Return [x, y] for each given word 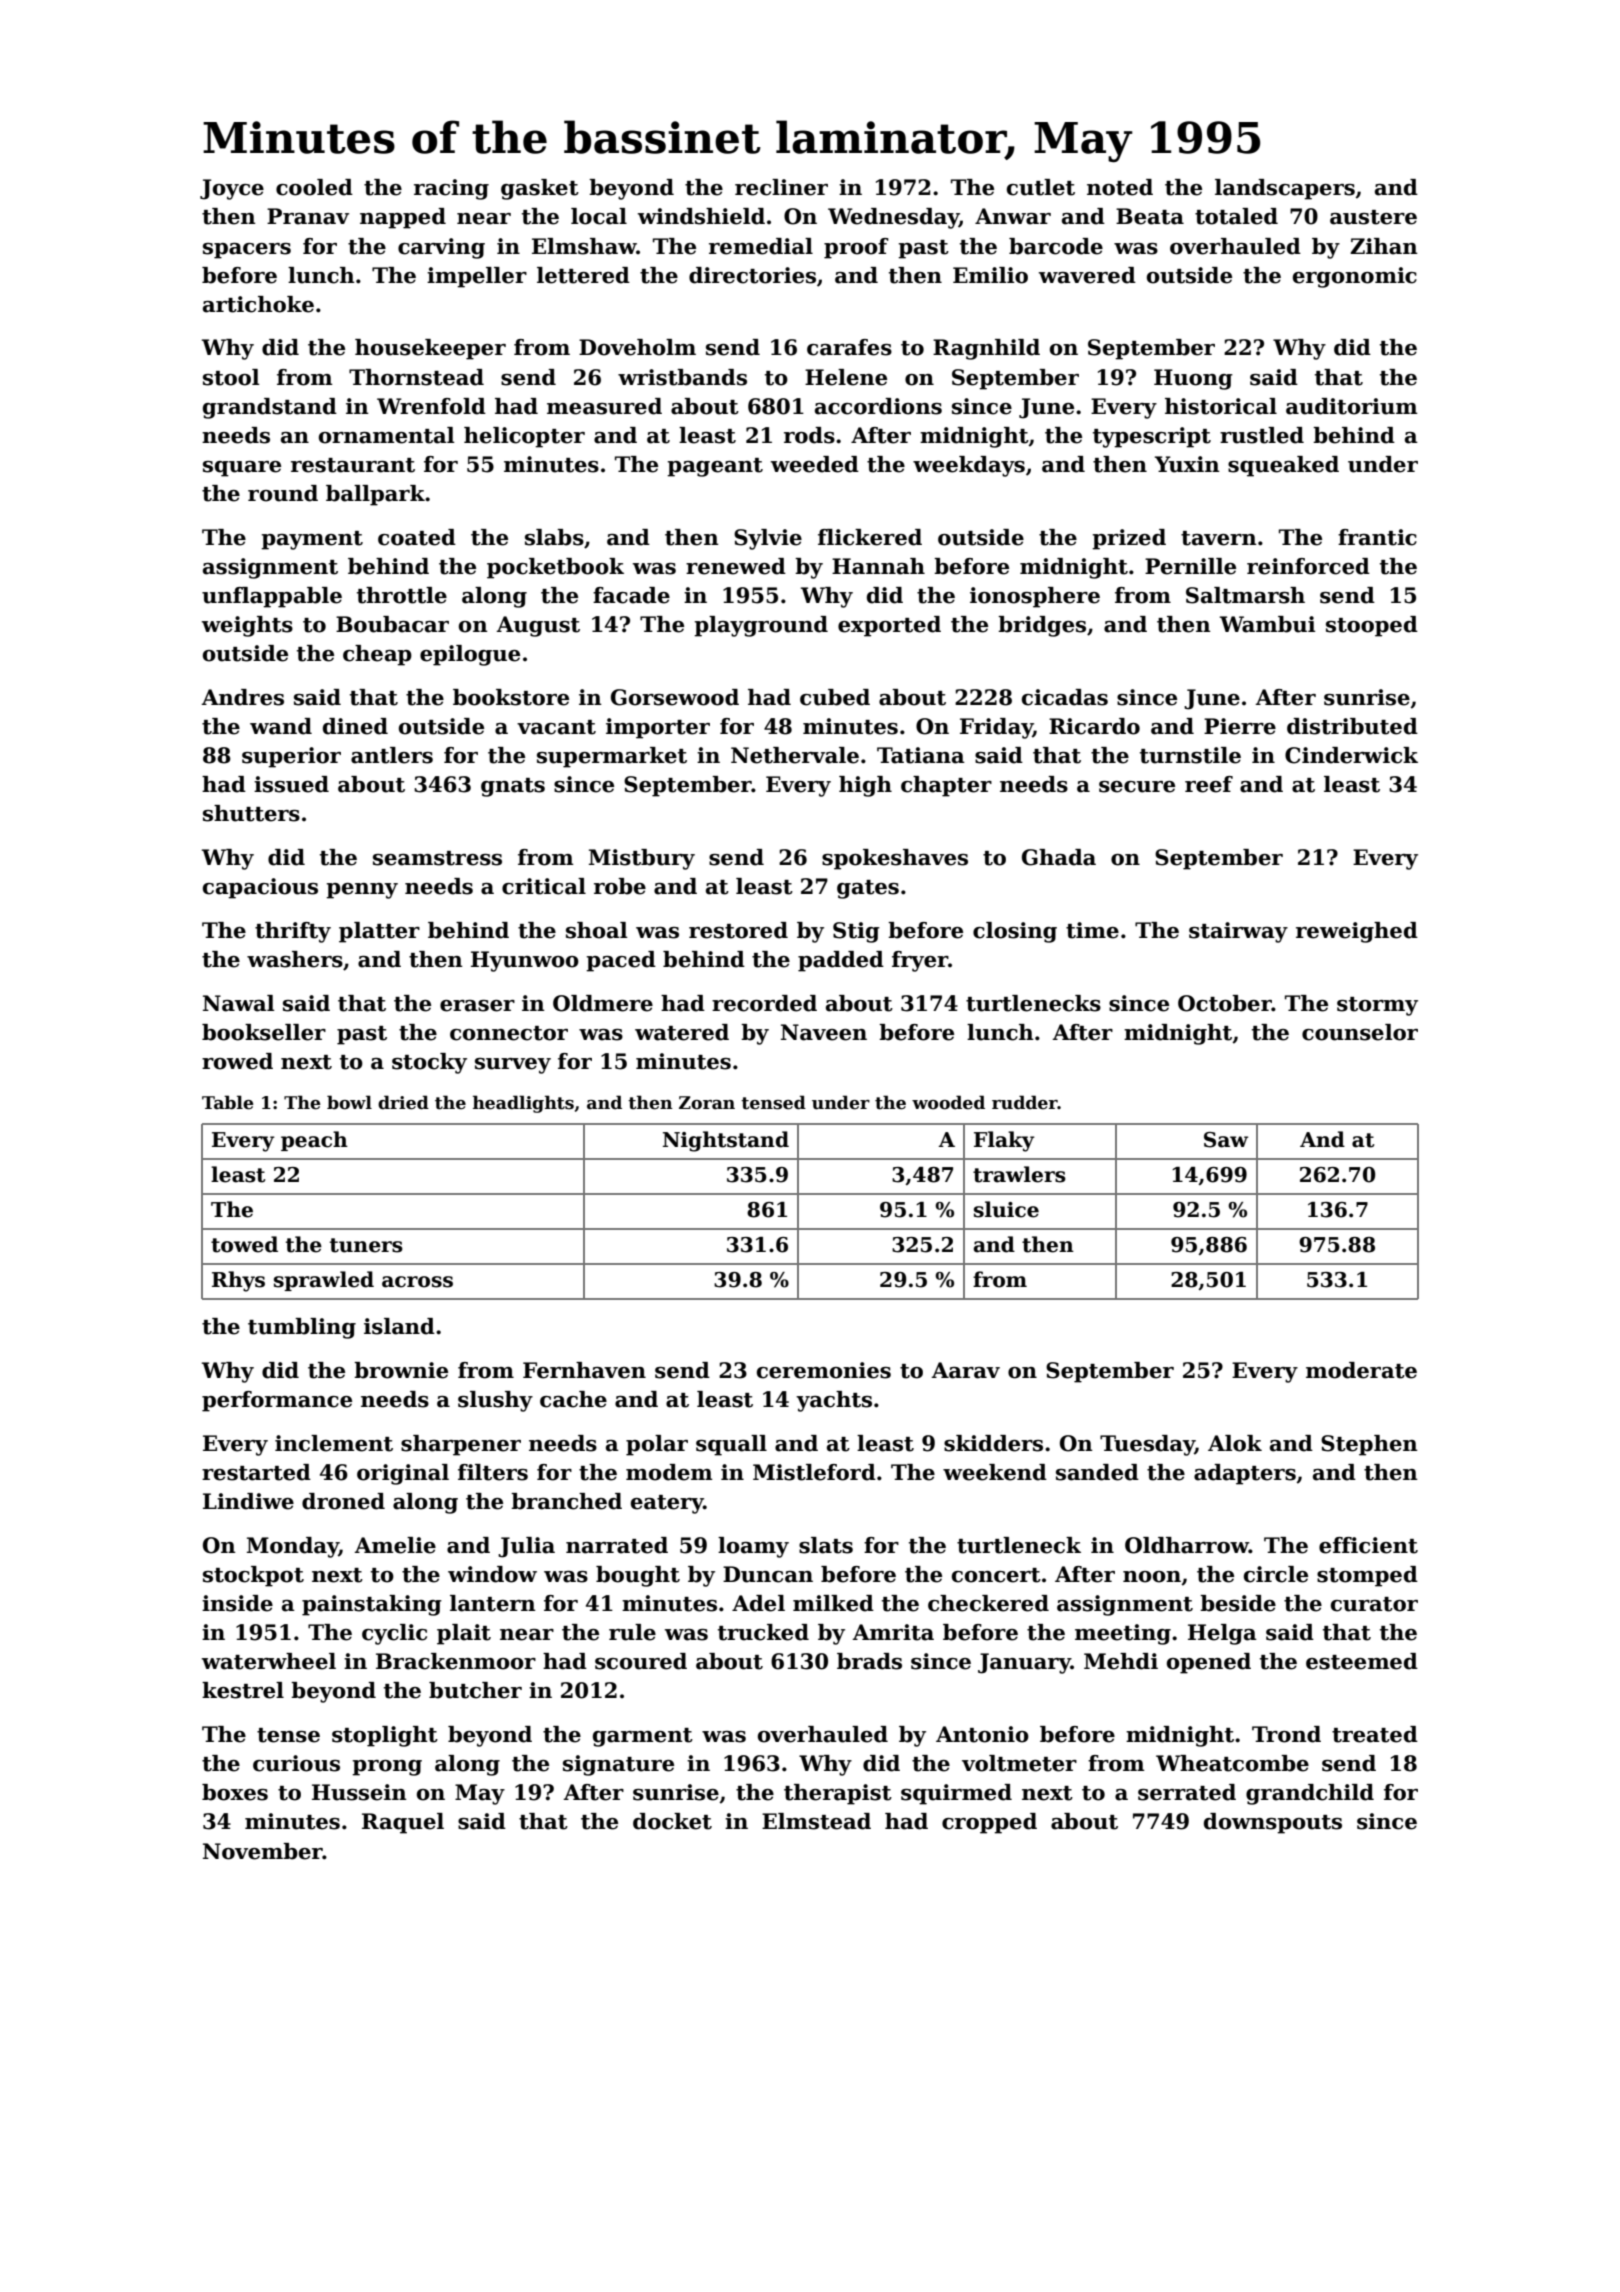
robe [620, 886]
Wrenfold [431, 406]
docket [672, 1821]
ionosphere [1035, 597]
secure [1137, 787]
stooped [1372, 626]
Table [227, 1102]
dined [355, 726]
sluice [1006, 1209]
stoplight [385, 1736]
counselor [1360, 1032]
